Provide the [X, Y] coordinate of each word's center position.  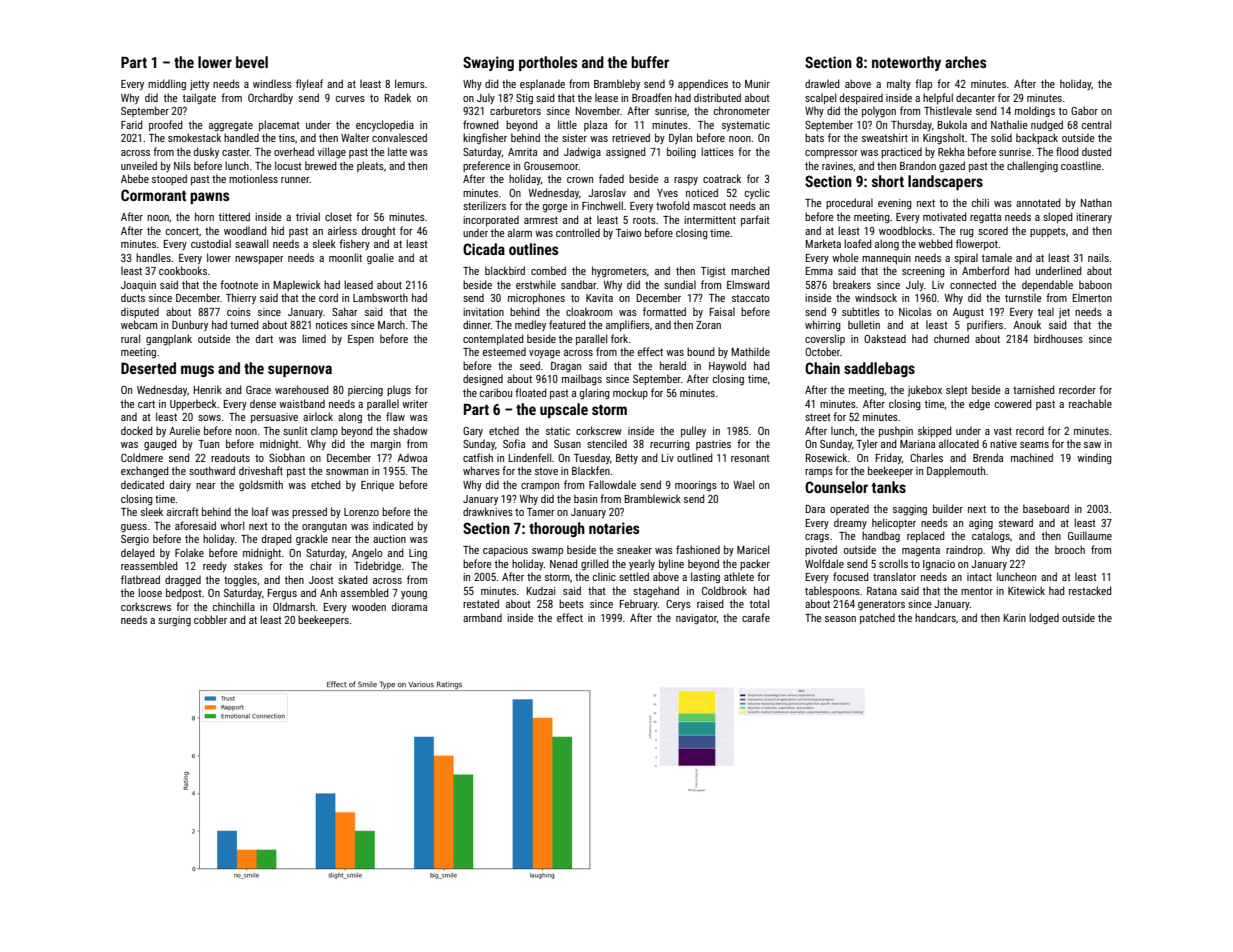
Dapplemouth [956, 471]
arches [965, 62]
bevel [252, 62]
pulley [693, 431]
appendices [703, 84]
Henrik [208, 389]
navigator [696, 619]
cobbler [210, 619]
